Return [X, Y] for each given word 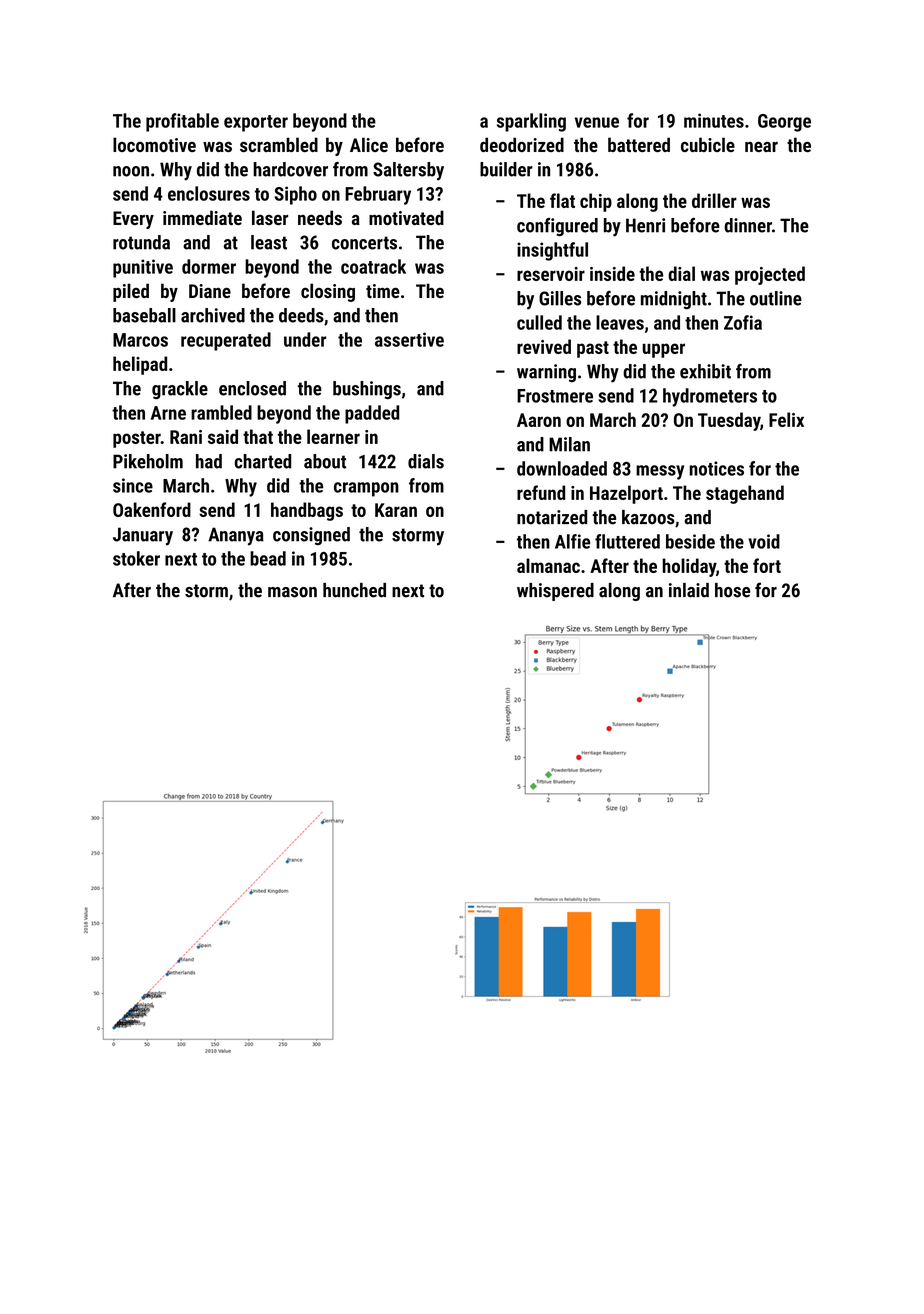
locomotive [154, 144]
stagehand [745, 494]
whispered [555, 592]
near [761, 146]
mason [292, 592]
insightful [552, 251]
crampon [366, 489]
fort [767, 565]
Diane [210, 291]
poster [137, 439]
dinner [748, 225]
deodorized [522, 144]
